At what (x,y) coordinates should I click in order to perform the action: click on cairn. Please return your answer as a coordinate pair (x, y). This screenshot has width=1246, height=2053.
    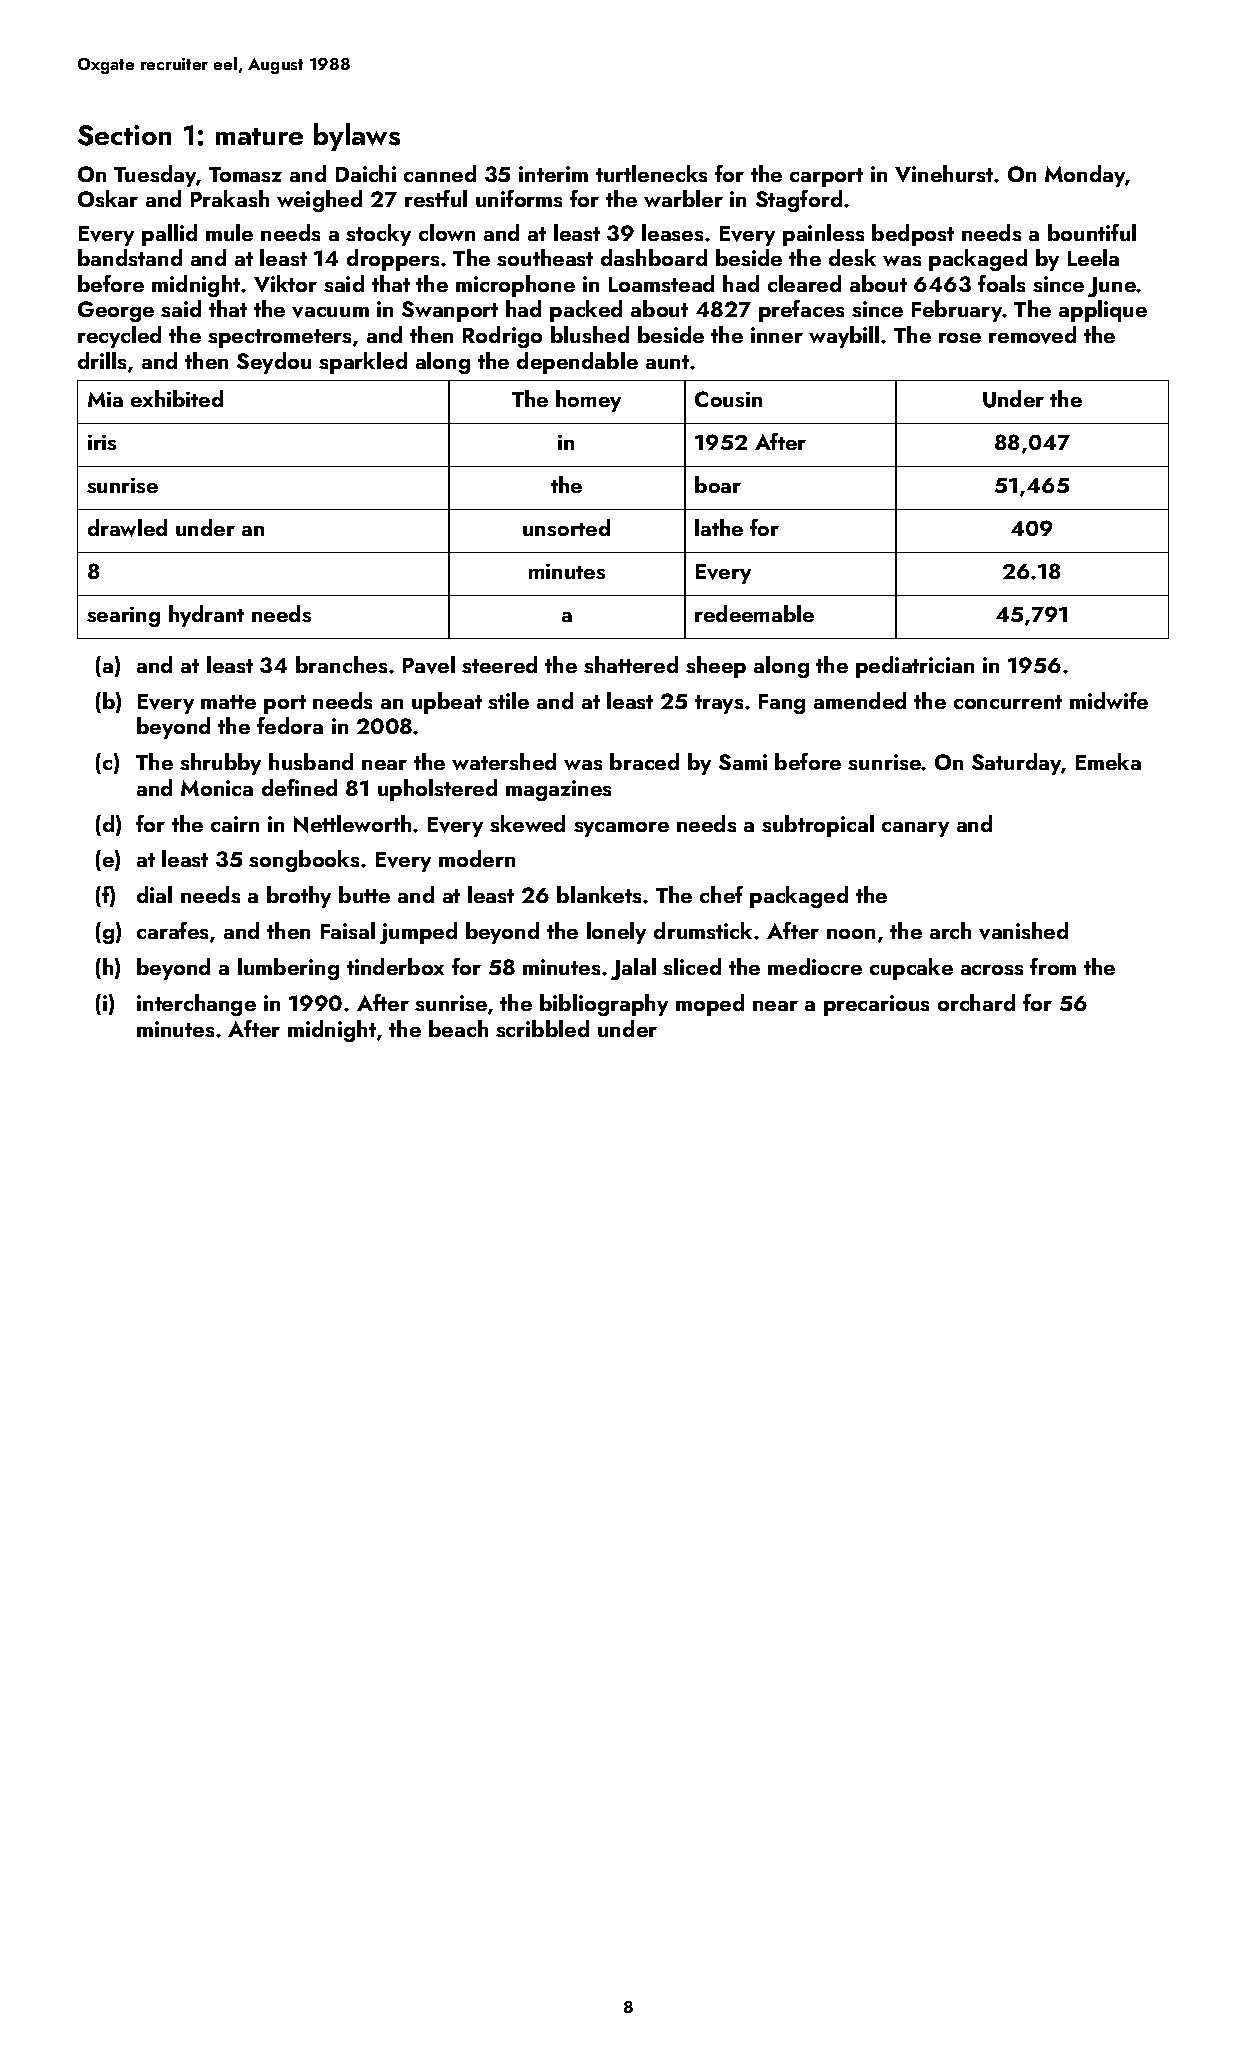
    Looking at the image, I should click on (235, 824).
